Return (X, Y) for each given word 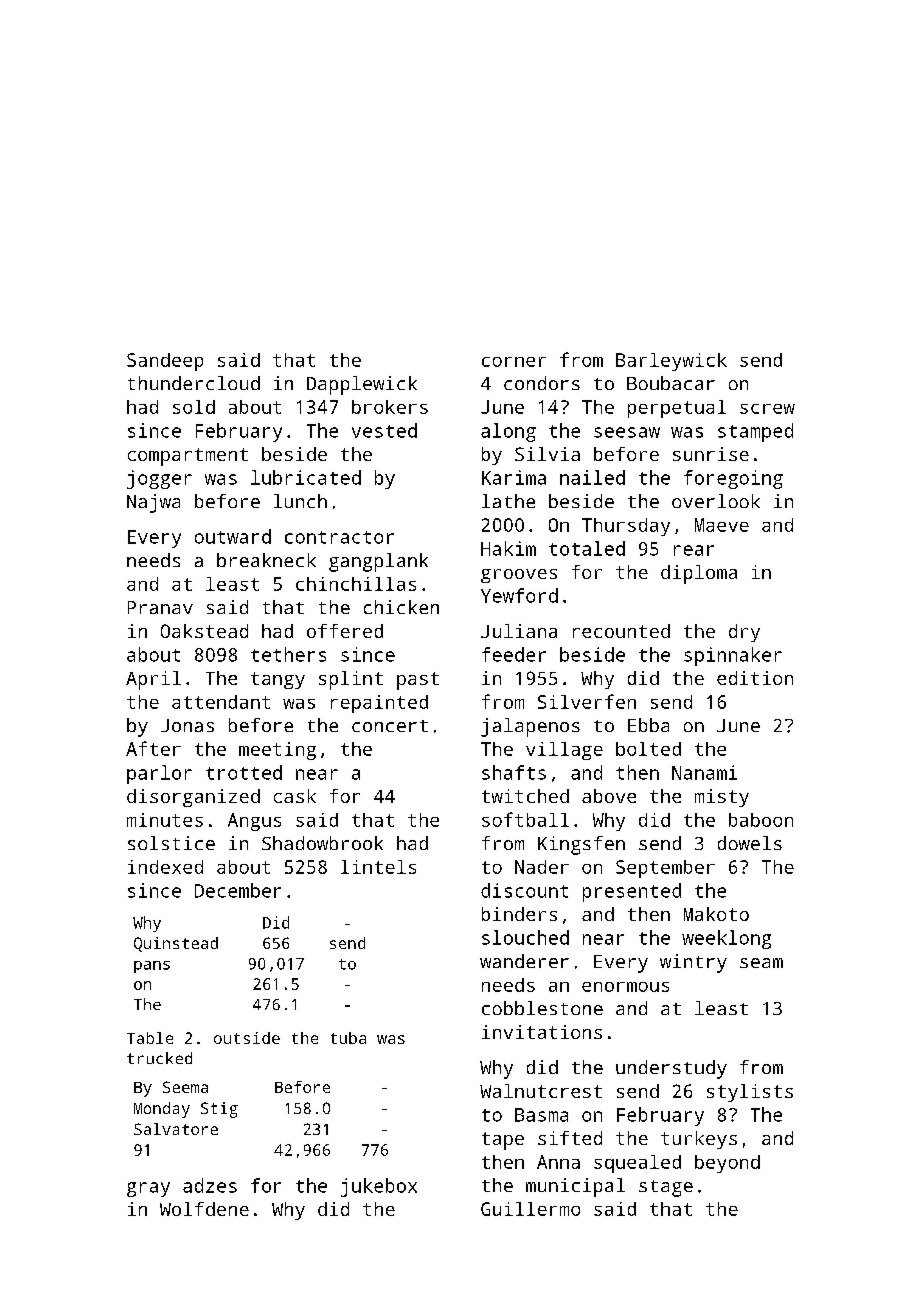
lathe (508, 501)
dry (744, 633)
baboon (761, 820)
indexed (165, 867)
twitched (525, 796)
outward (233, 536)
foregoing (733, 479)
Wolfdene (204, 1209)
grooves (519, 576)
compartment (188, 457)
